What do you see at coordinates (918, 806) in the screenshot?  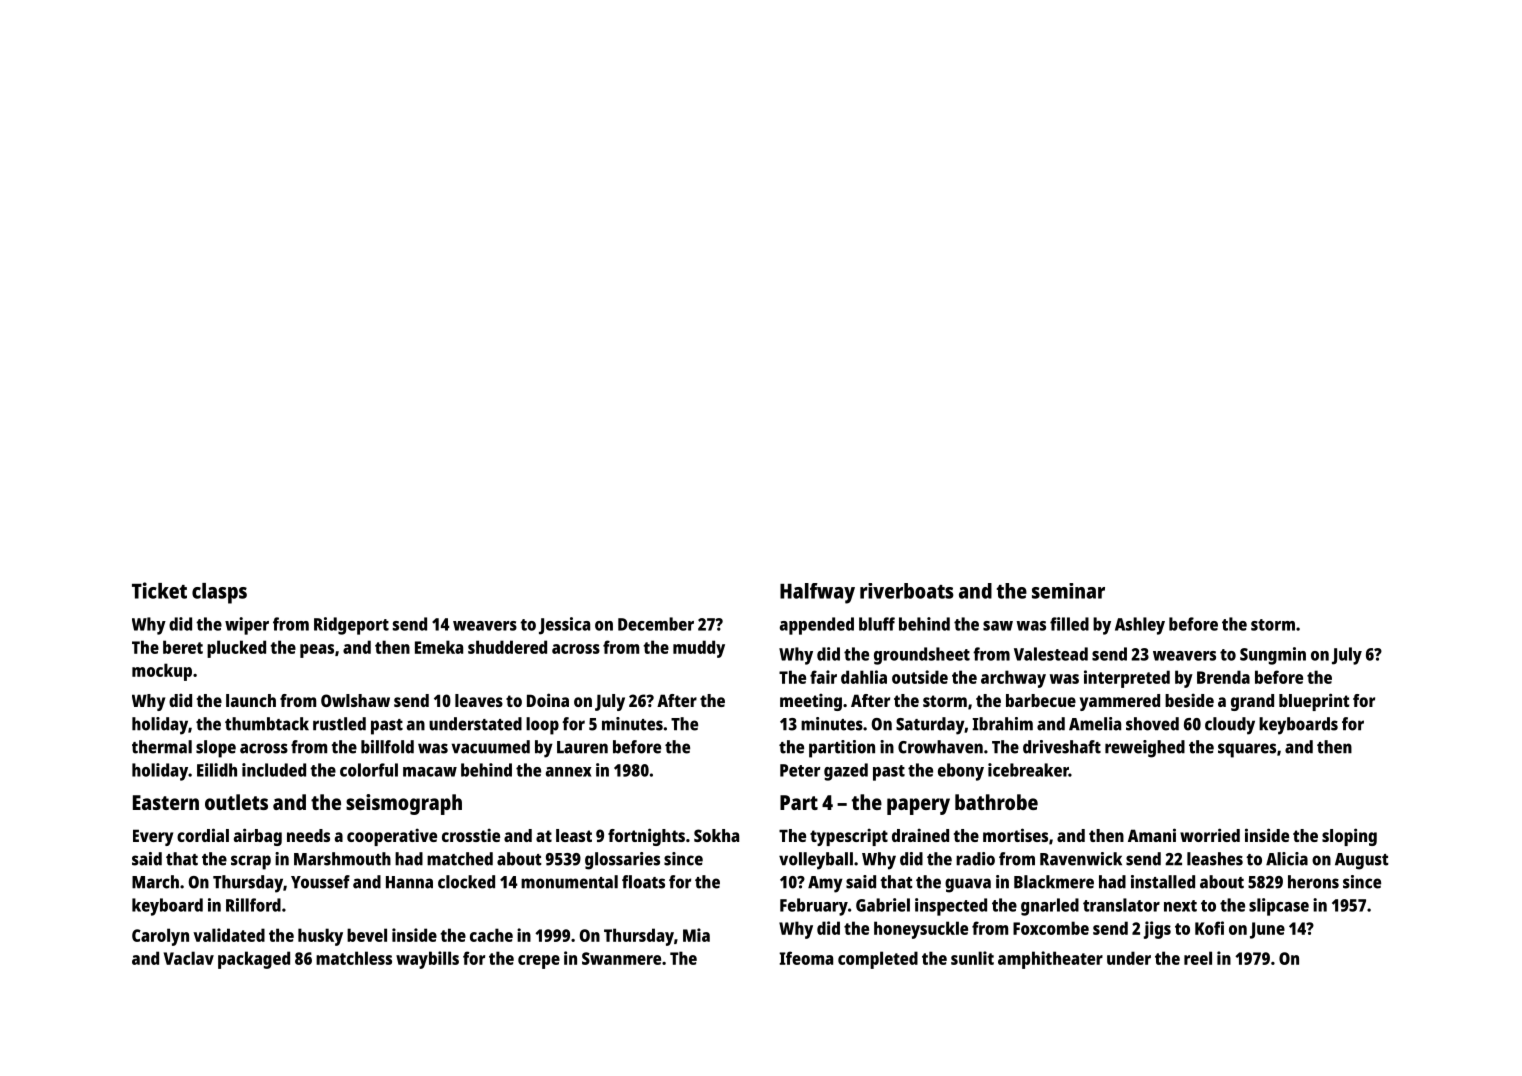 I see `papery` at bounding box center [918, 806].
